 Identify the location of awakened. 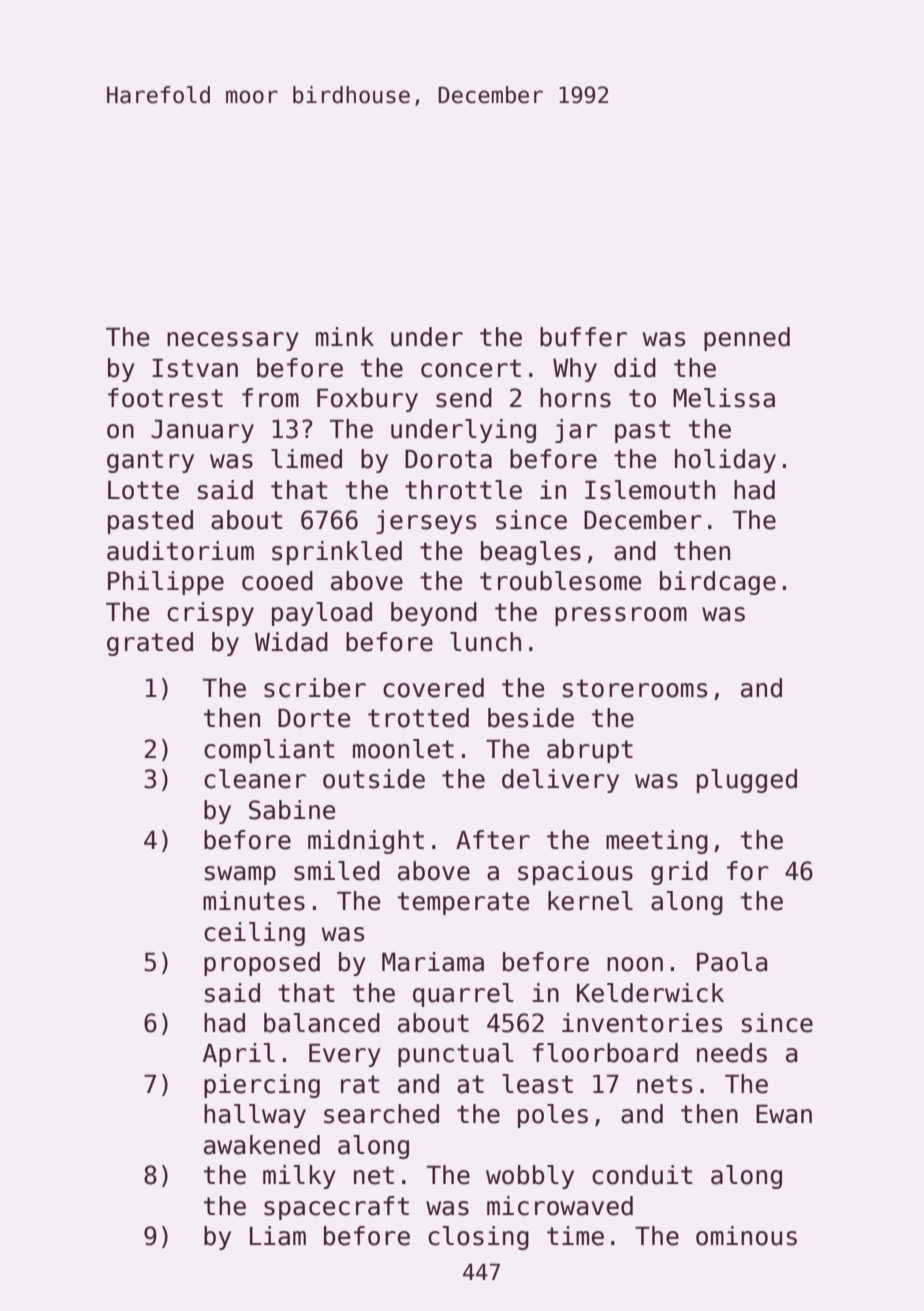
(262, 1145).
